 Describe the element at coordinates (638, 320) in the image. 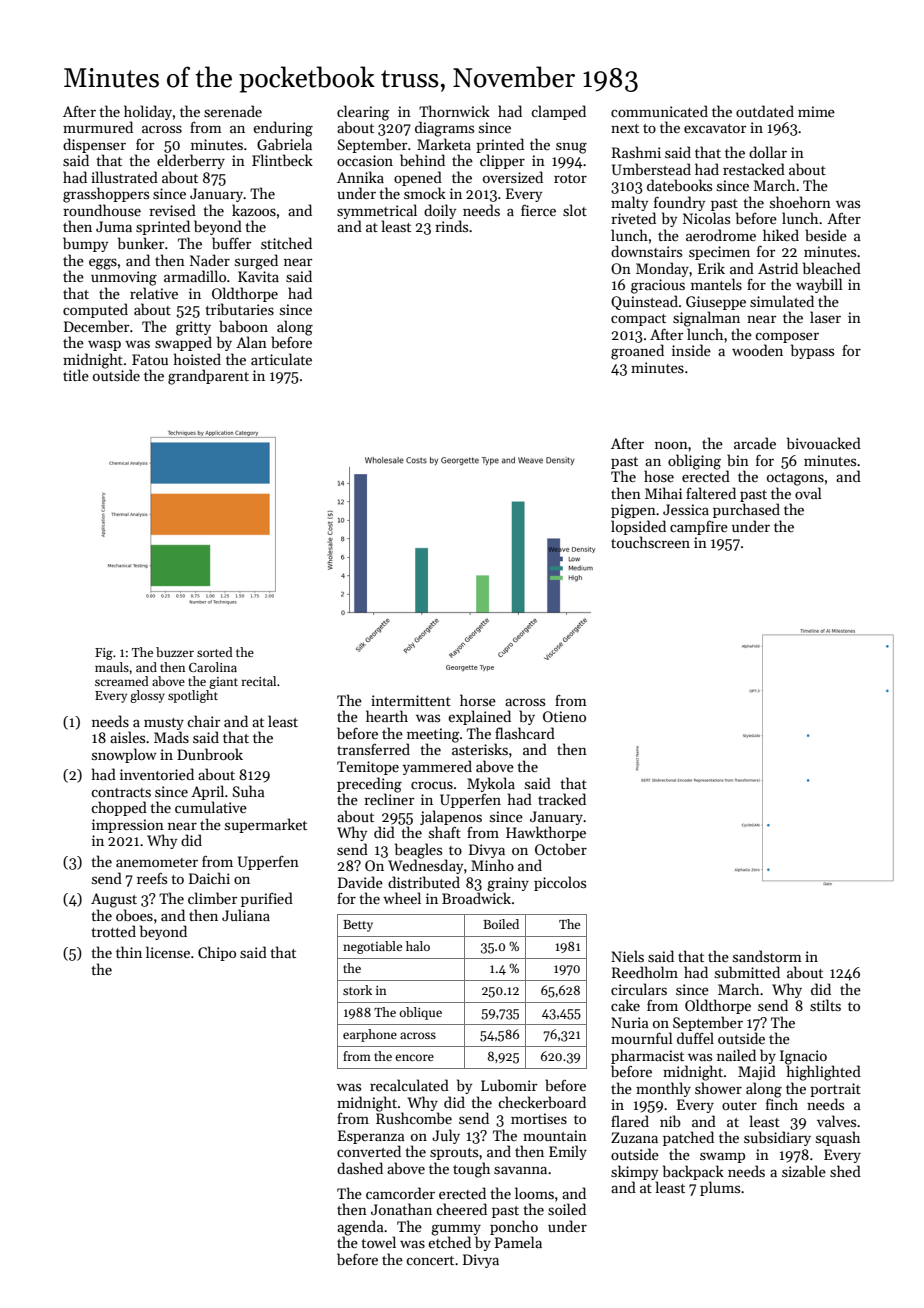

I see `compact` at that location.
